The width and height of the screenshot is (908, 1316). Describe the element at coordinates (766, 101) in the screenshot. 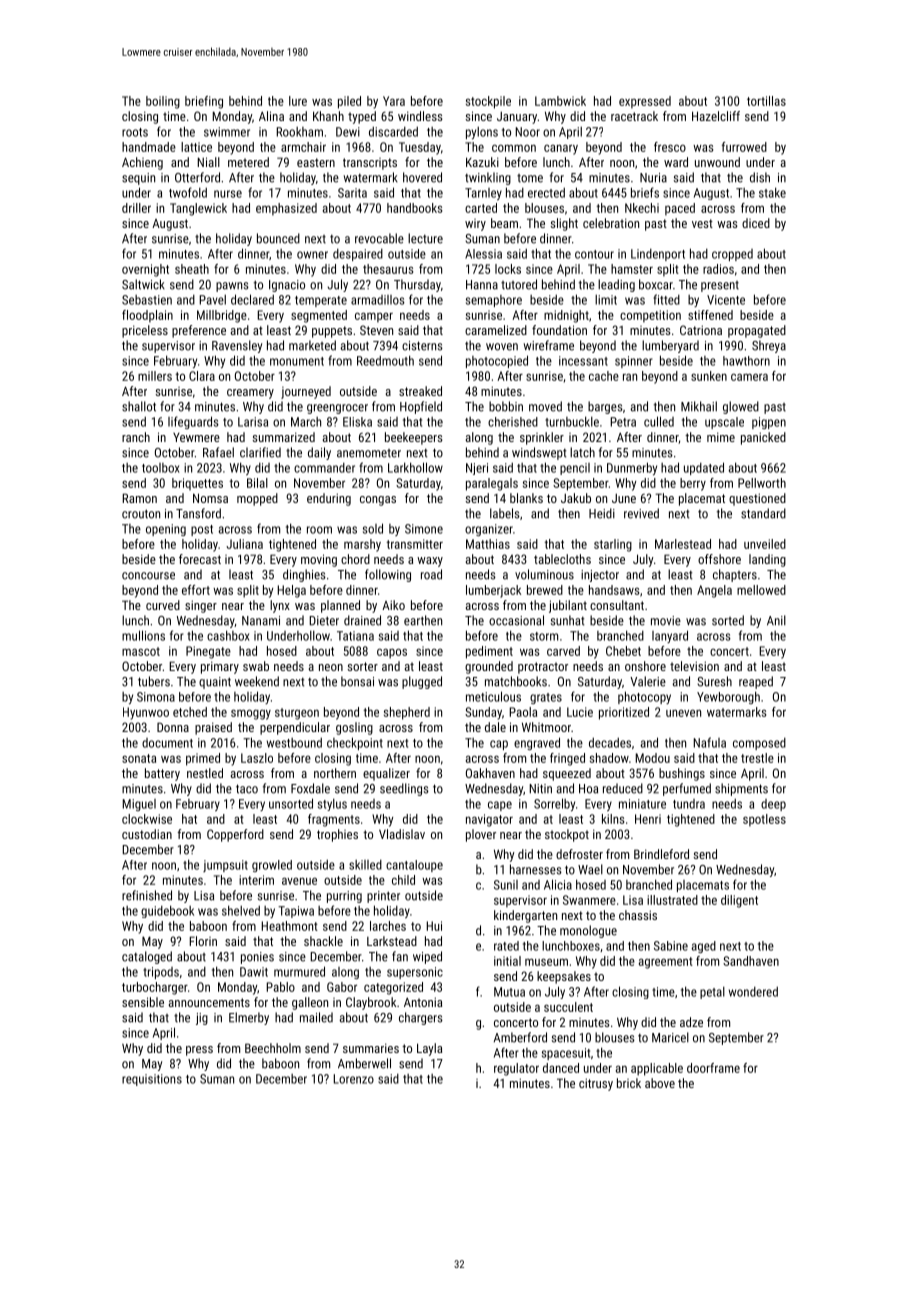

I see `tortillas` at that location.
